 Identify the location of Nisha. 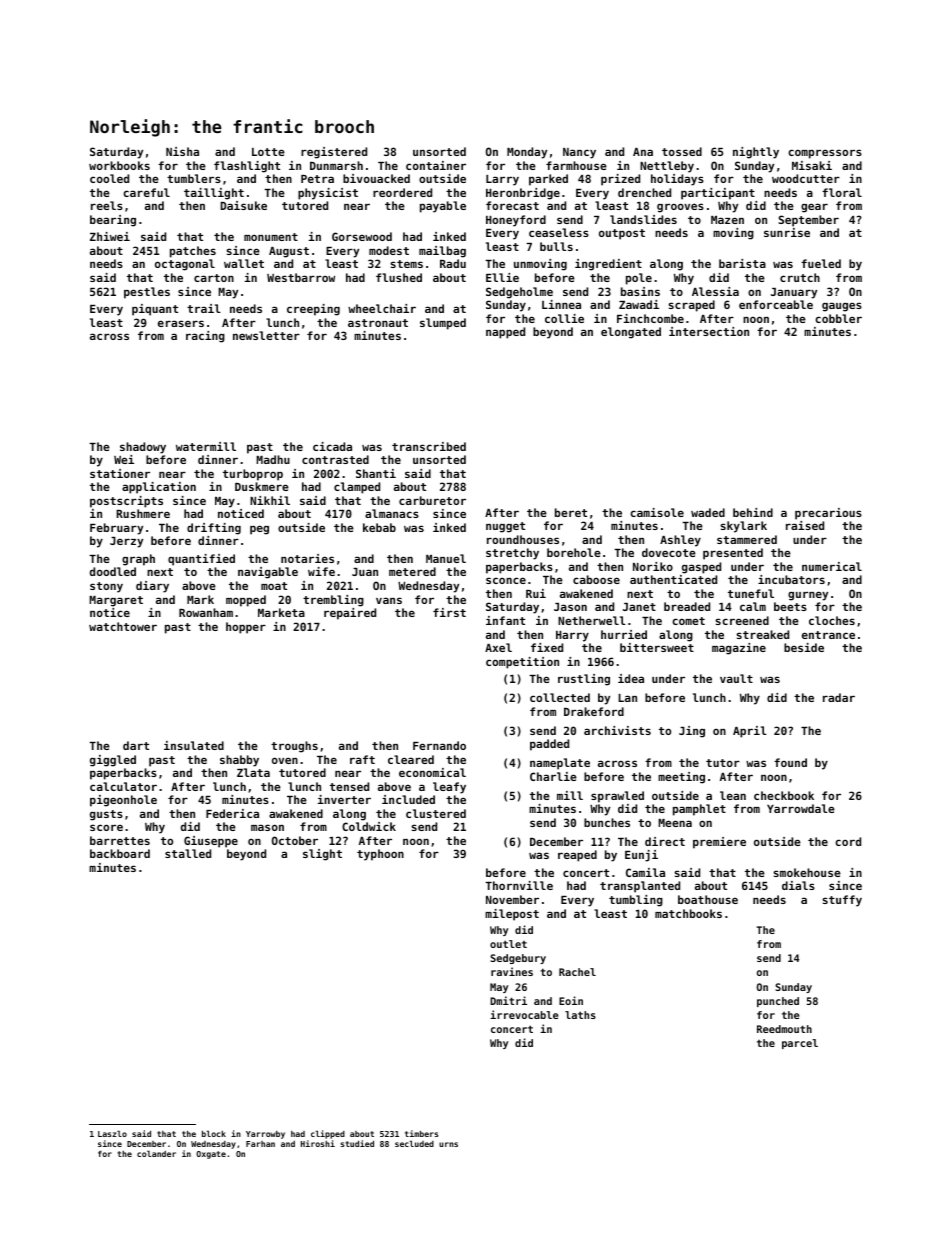
(182, 151).
